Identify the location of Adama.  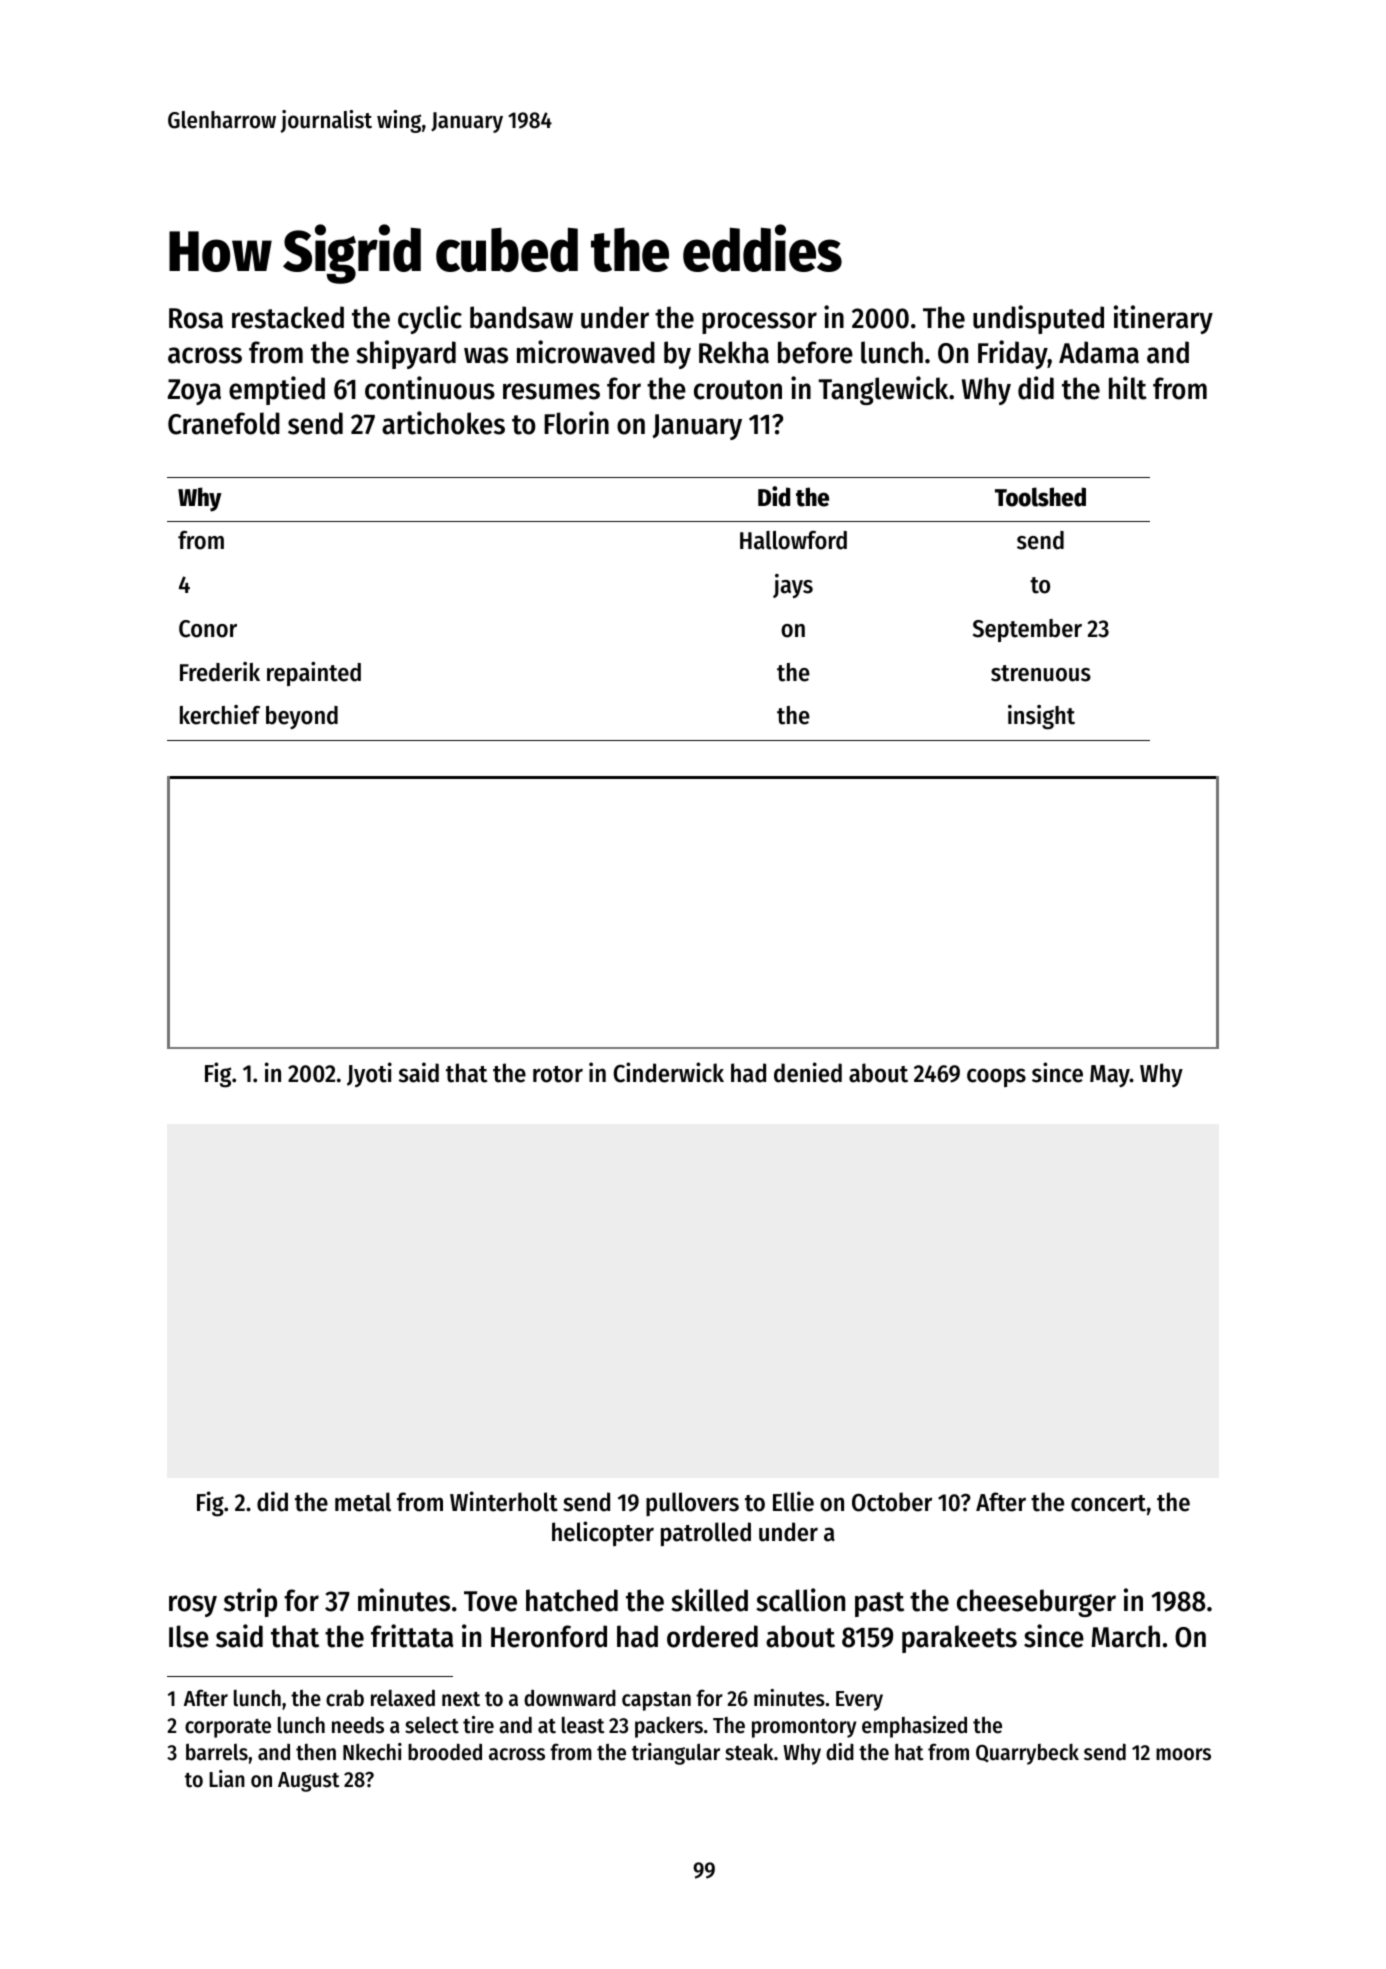
(1099, 352).
